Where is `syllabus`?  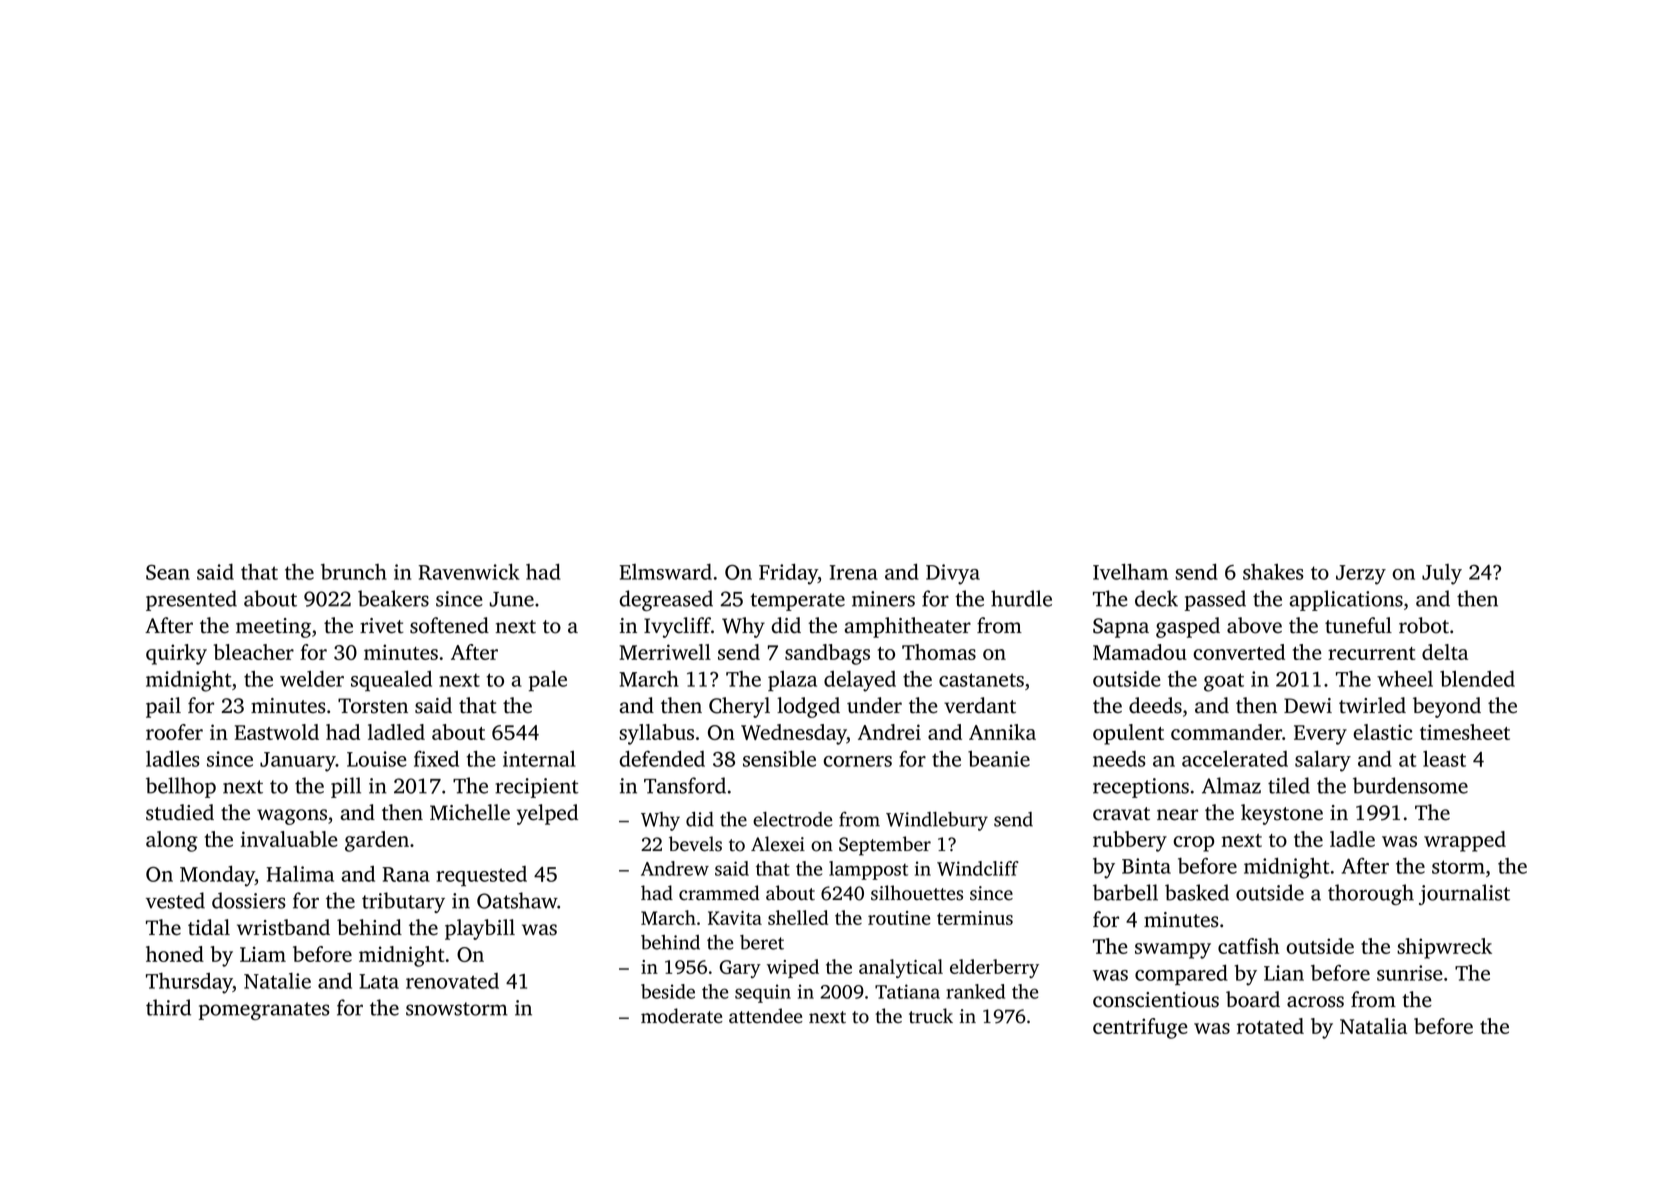 syllabus is located at coordinates (656, 734).
